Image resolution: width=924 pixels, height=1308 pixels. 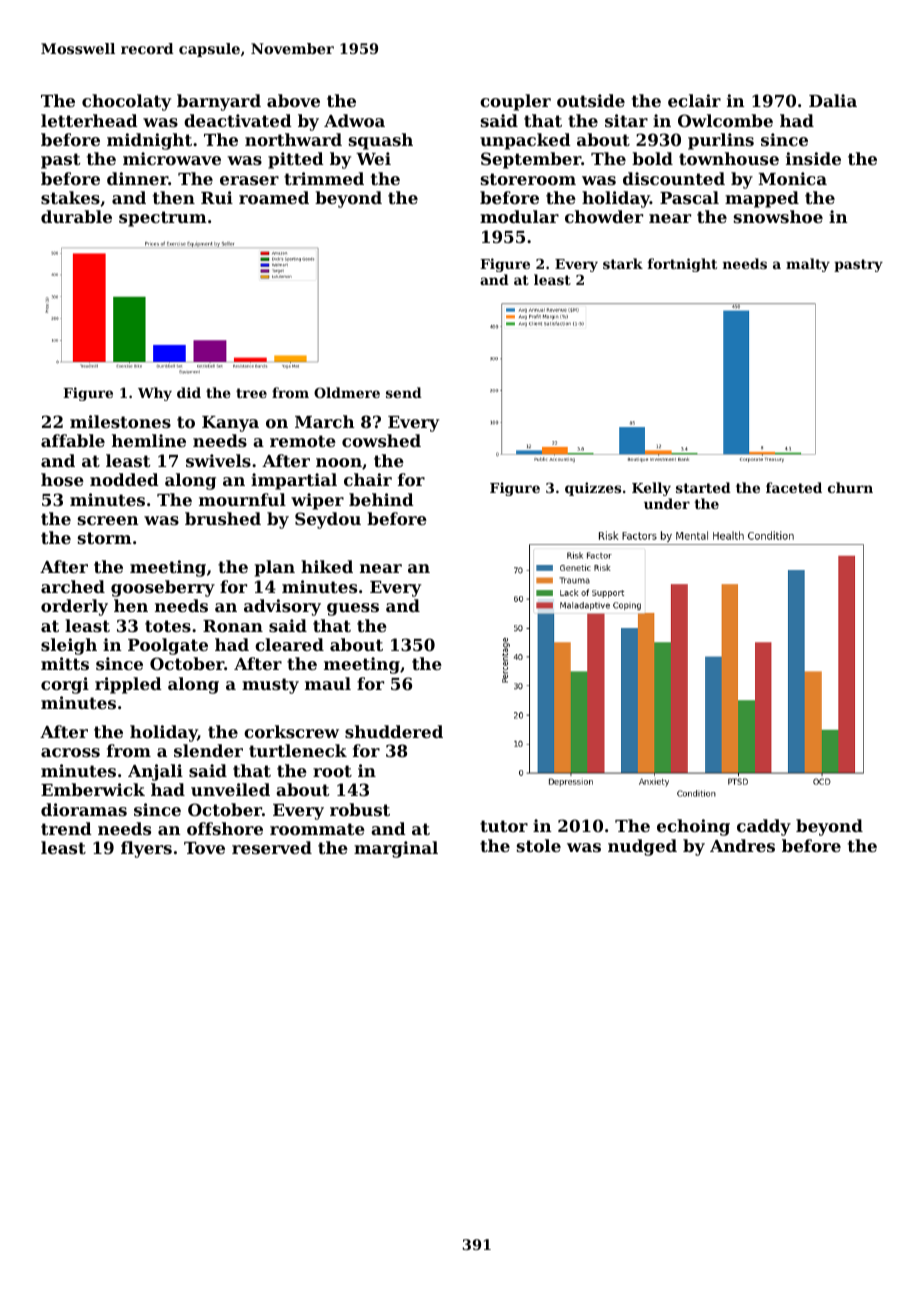 I want to click on above, so click(x=293, y=100).
